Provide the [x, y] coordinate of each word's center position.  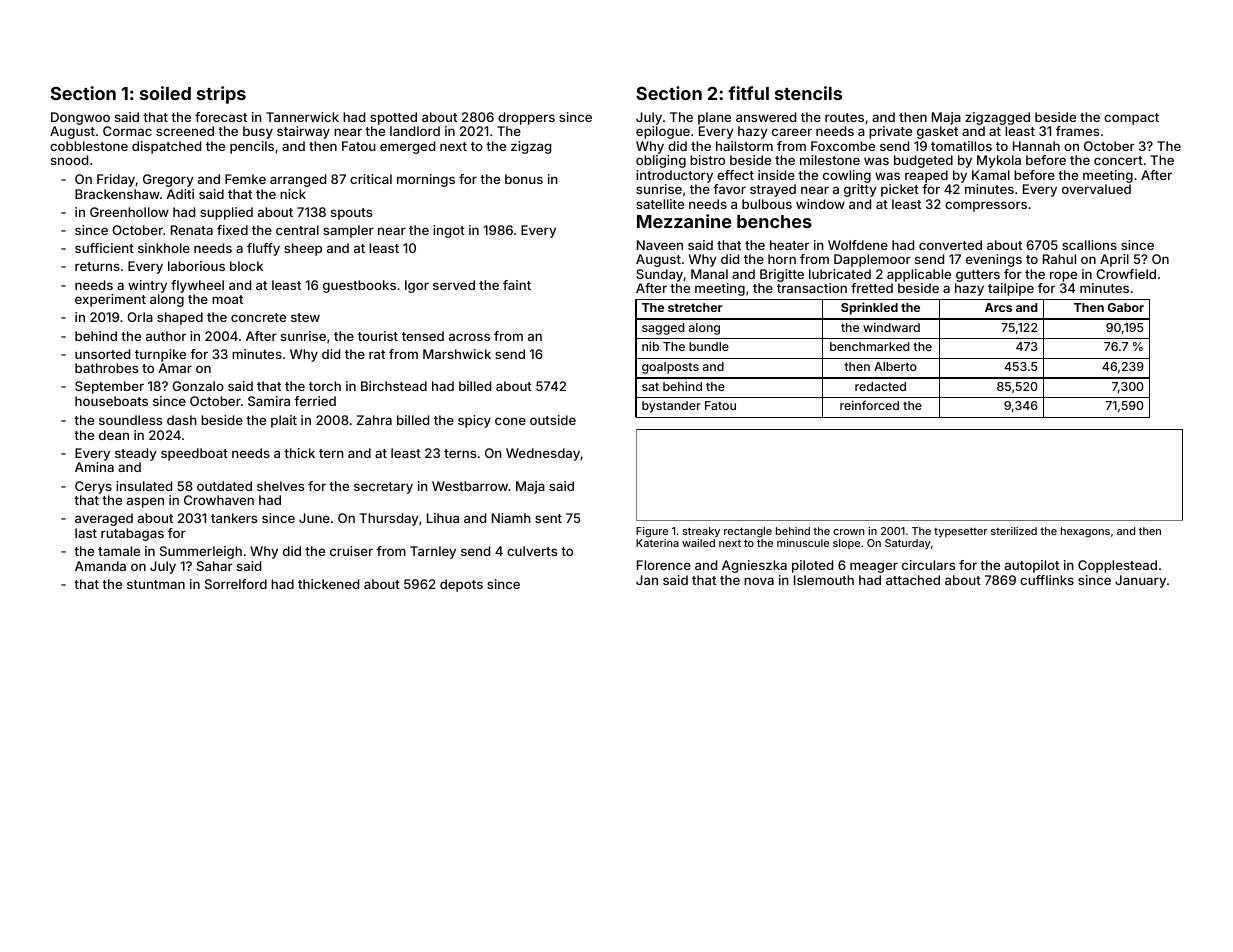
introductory [674, 176]
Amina [94, 467]
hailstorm [744, 146]
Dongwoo [80, 118]
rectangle [748, 532]
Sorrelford [236, 584]
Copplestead [1117, 566]
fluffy [263, 249]
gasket [937, 132]
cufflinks [1047, 580]
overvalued [1096, 189]
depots [461, 585]
